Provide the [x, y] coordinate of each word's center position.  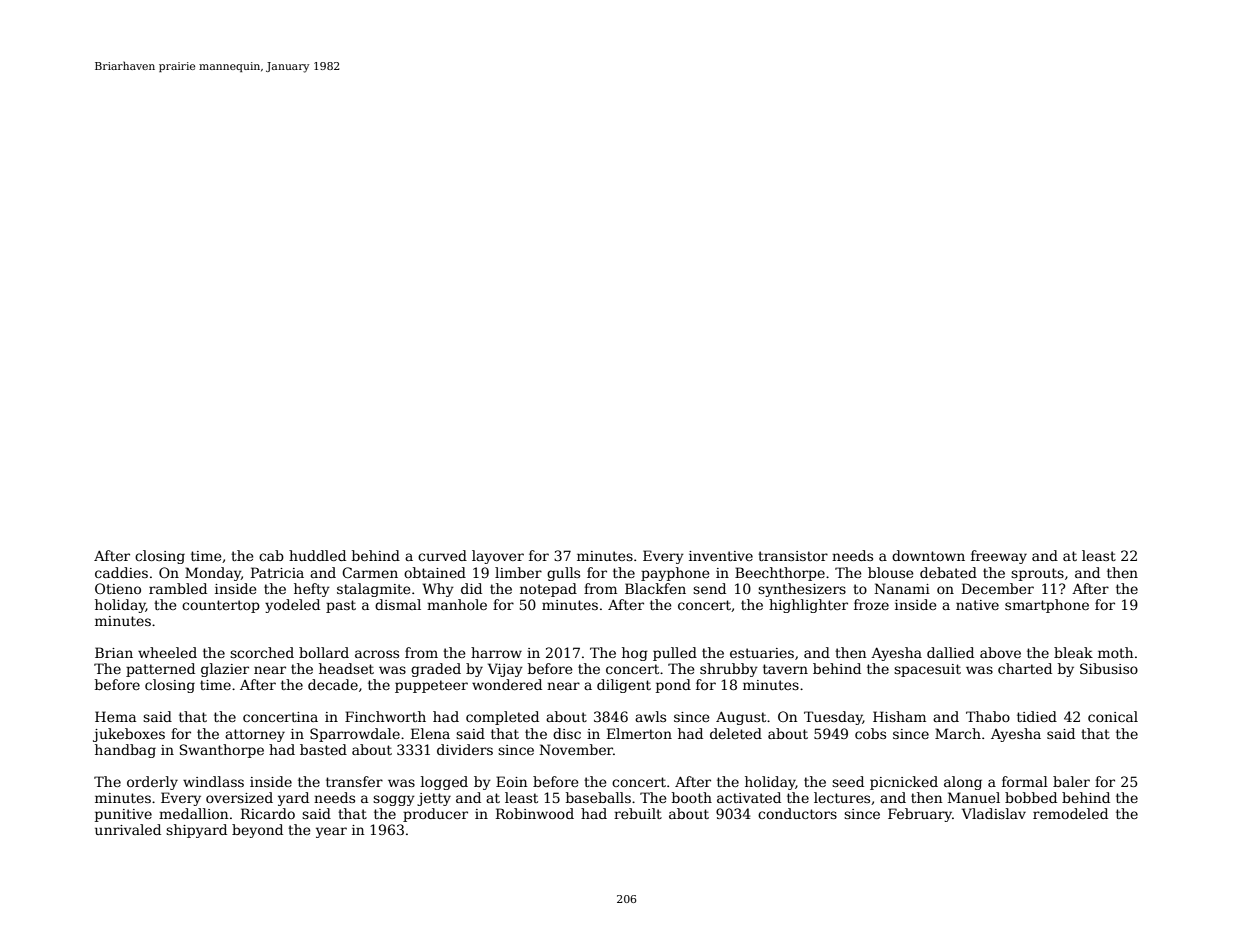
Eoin [511, 781]
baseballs [598, 797]
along [963, 783]
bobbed [1031, 797]
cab [271, 555]
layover [498, 557]
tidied [1037, 716]
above [1000, 652]
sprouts [1037, 574]
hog [635, 654]
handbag [125, 751]
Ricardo [268, 813]
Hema [115, 716]
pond [673, 686]
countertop [221, 606]
